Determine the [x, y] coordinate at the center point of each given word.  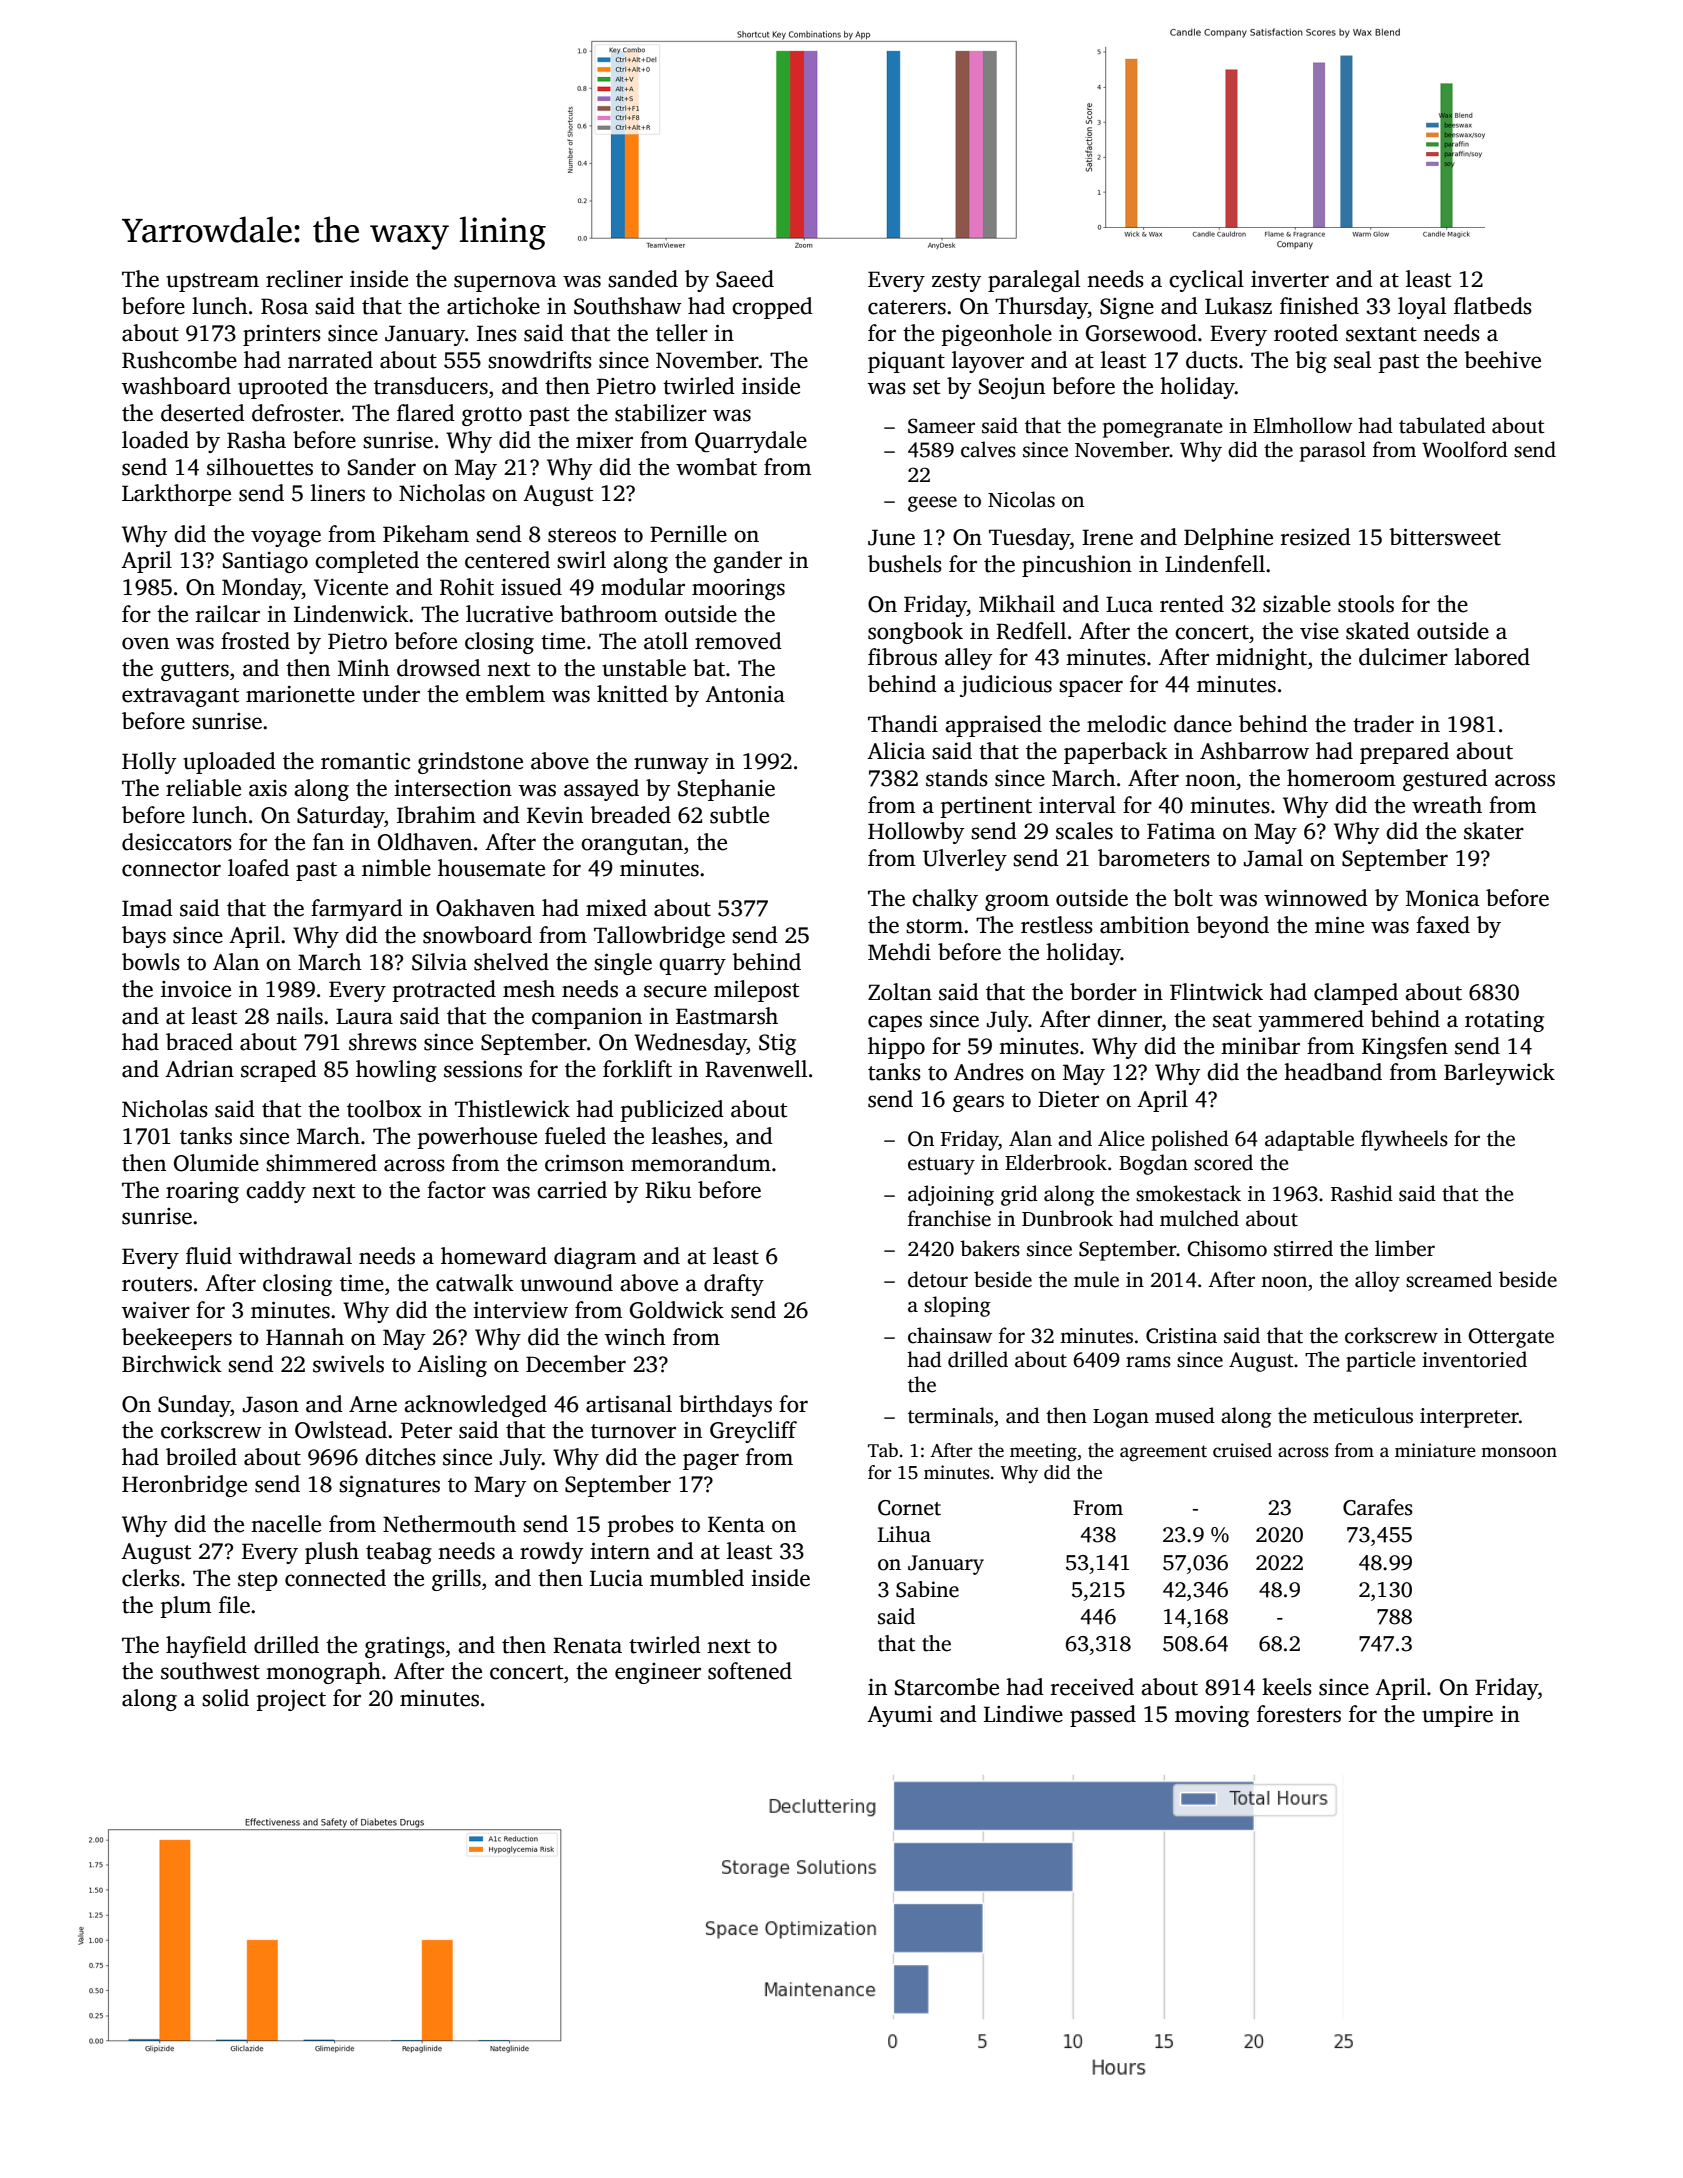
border [1103, 992]
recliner [304, 279]
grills [456, 1580]
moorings [738, 589]
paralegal [1034, 281]
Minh [364, 667]
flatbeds [1493, 306]
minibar [1260, 1046]
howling [396, 1071]
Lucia [616, 1578]
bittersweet [1445, 537]
